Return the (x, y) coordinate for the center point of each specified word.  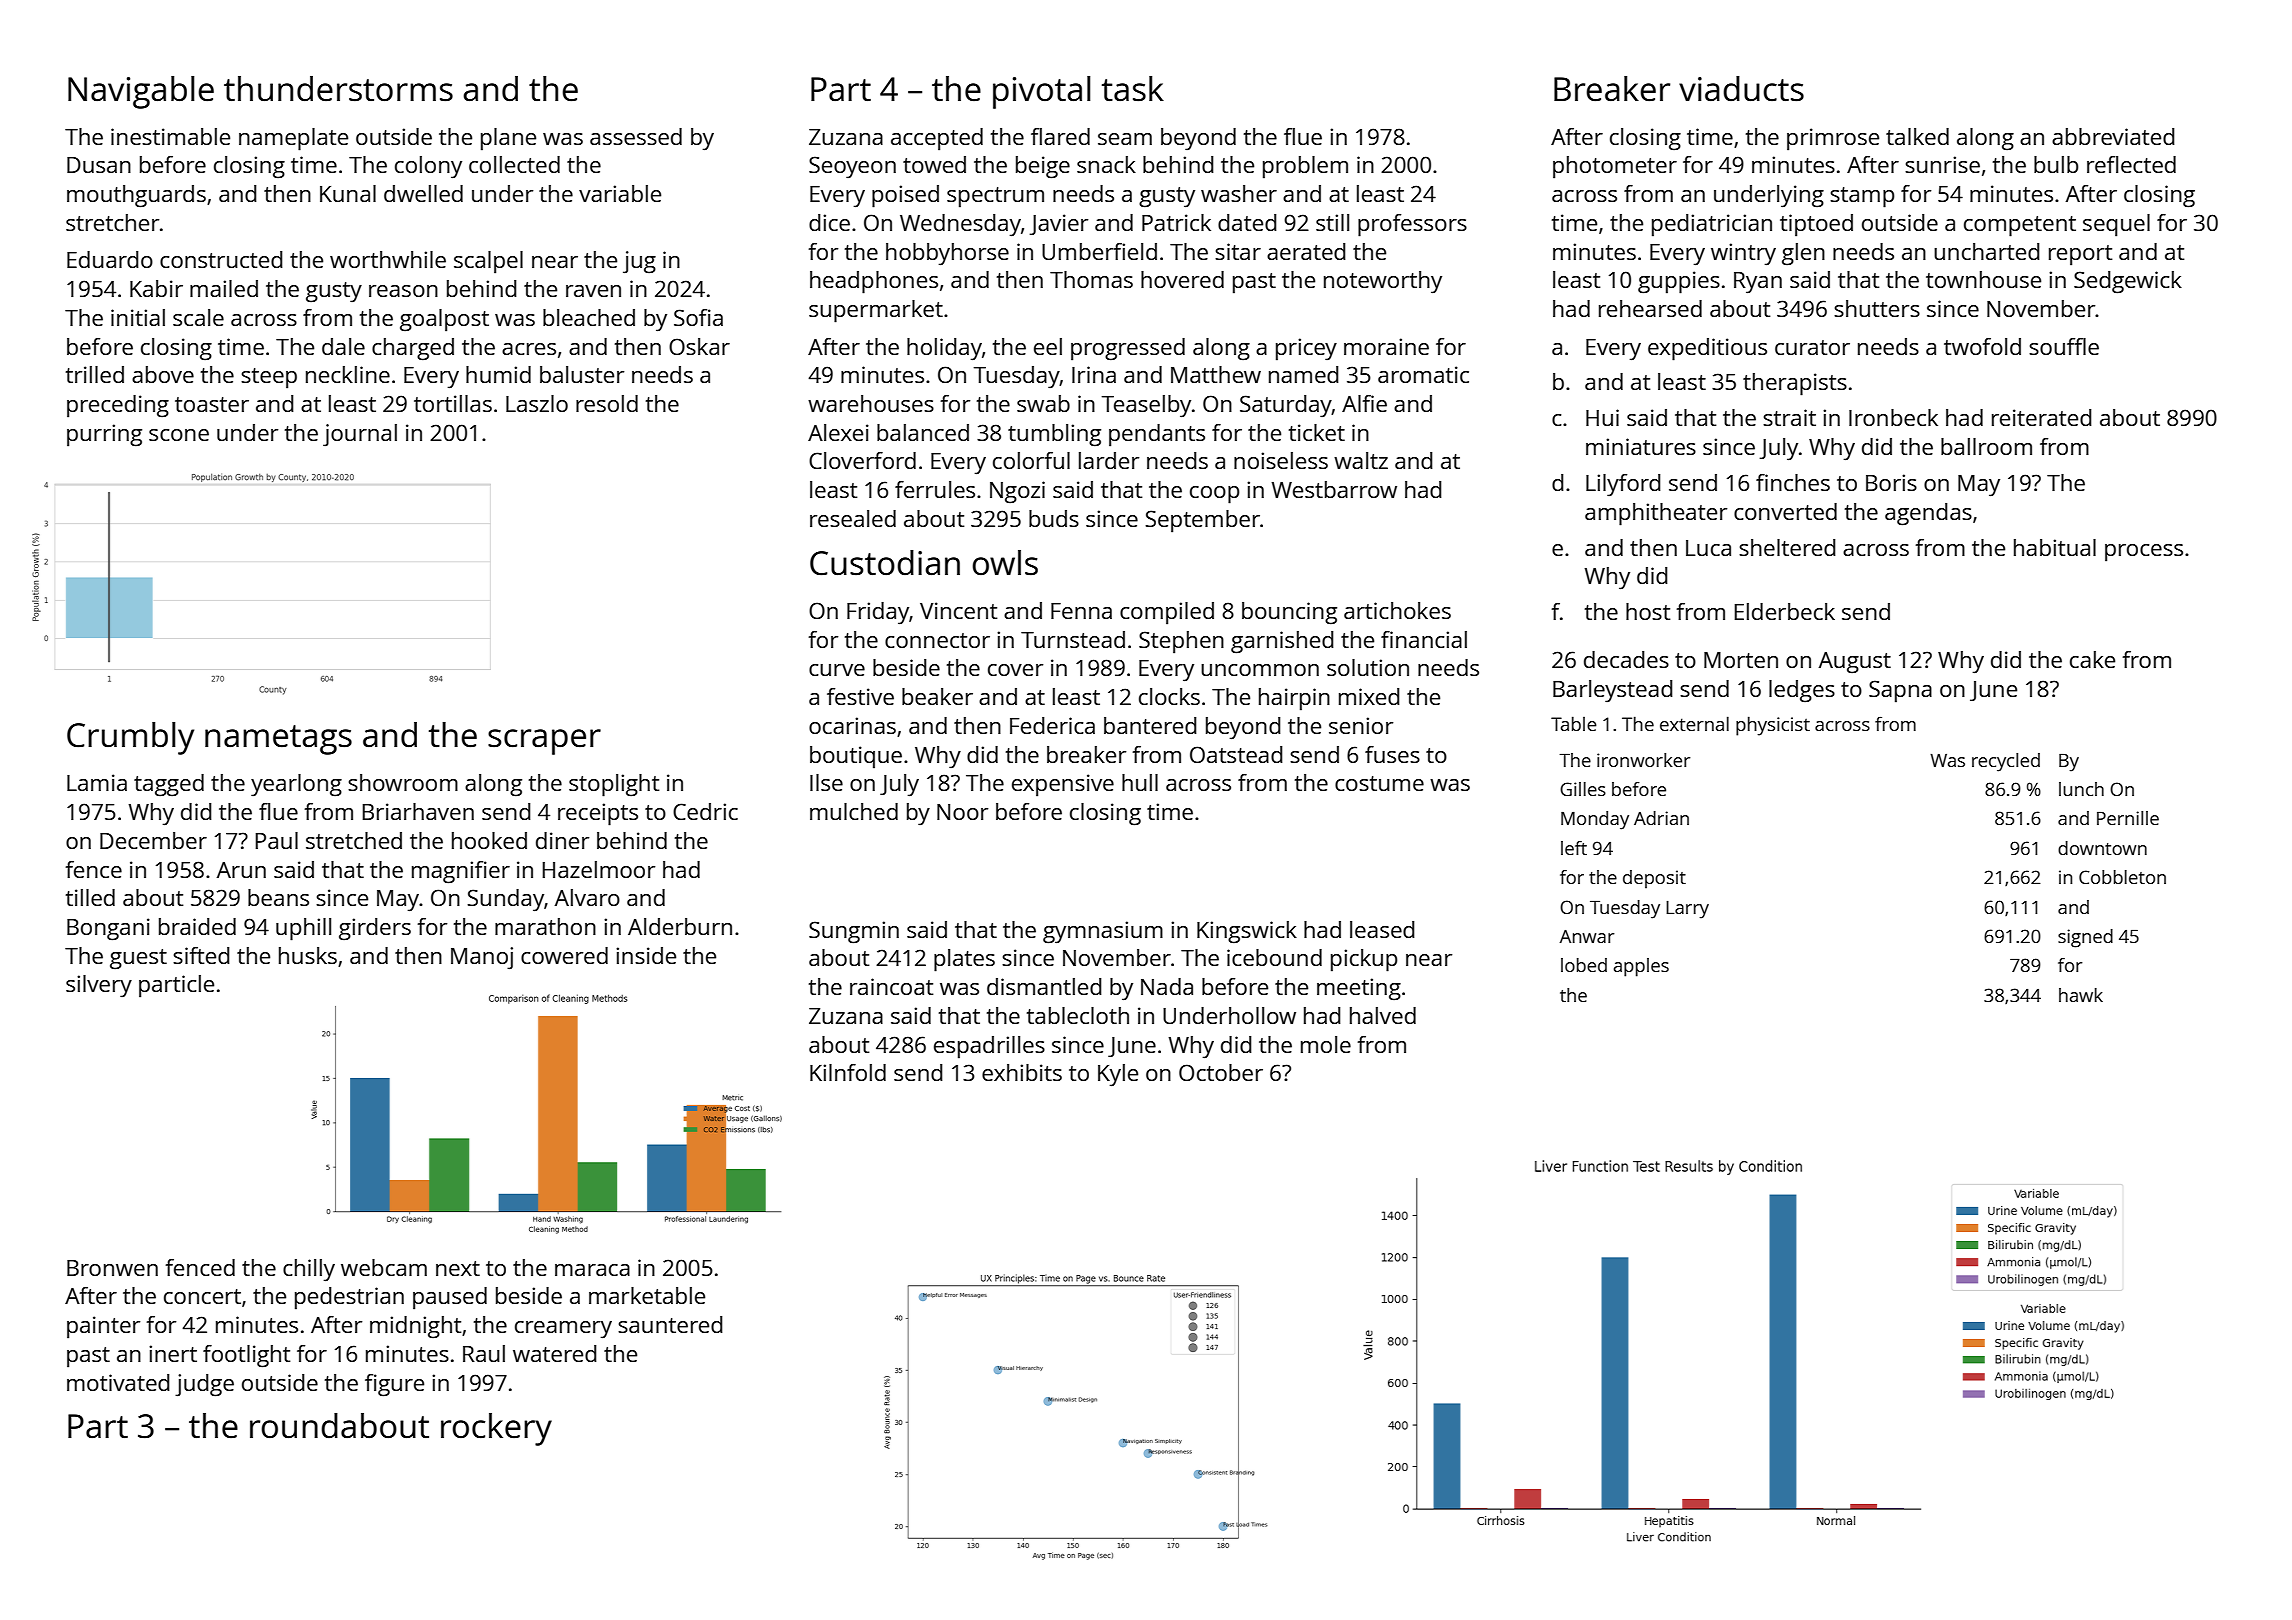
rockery (496, 1429)
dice (829, 222)
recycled (2006, 762)
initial (138, 317)
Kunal (348, 193)
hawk (2081, 995)
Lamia (97, 782)
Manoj (482, 958)
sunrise (1942, 164)
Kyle (1118, 1075)
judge (204, 1385)
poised (905, 196)
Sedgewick (2128, 282)
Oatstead (1236, 754)
